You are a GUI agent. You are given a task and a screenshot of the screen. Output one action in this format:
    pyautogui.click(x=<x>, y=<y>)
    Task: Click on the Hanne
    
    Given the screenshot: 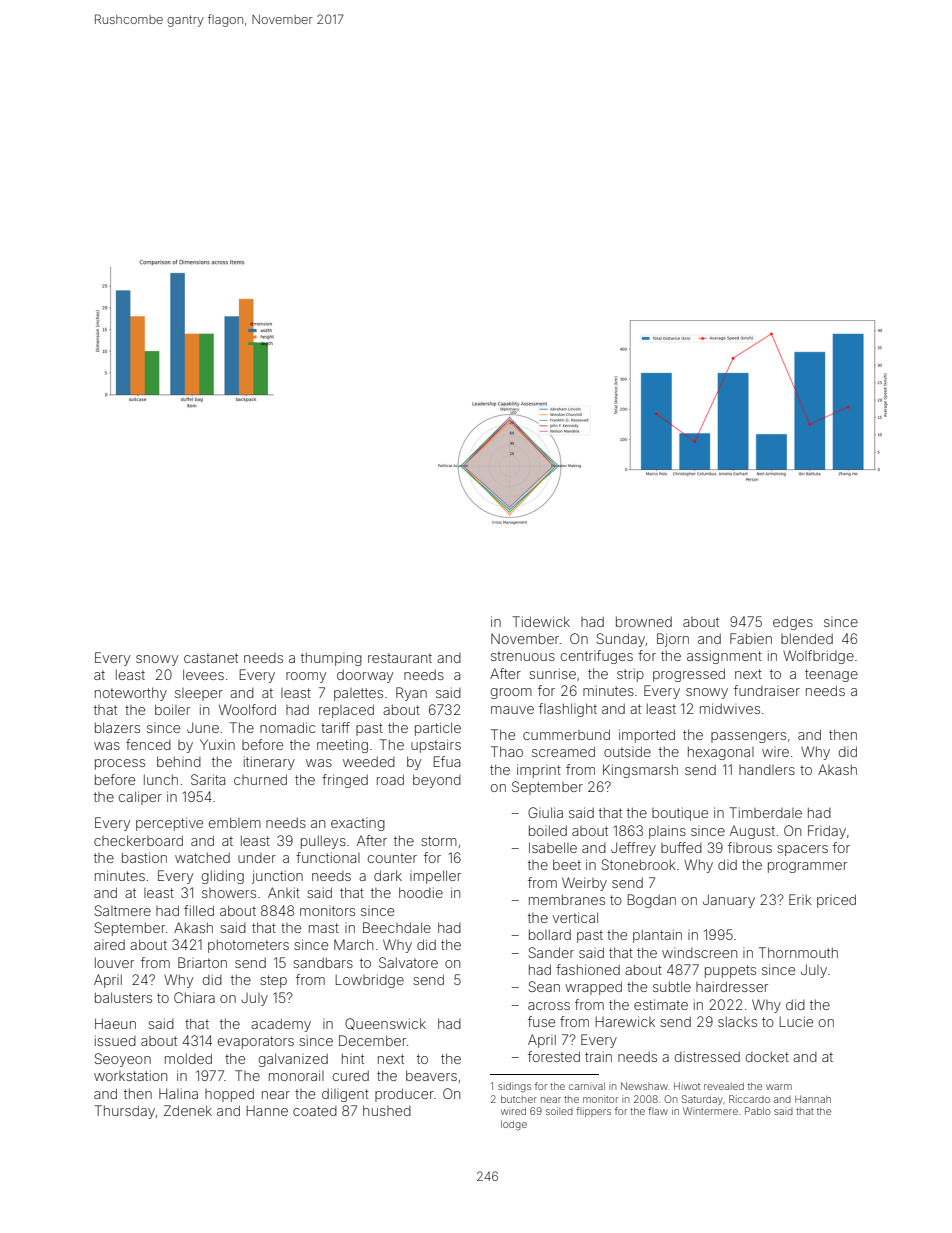 What is the action you would take?
    pyautogui.click(x=267, y=1111)
